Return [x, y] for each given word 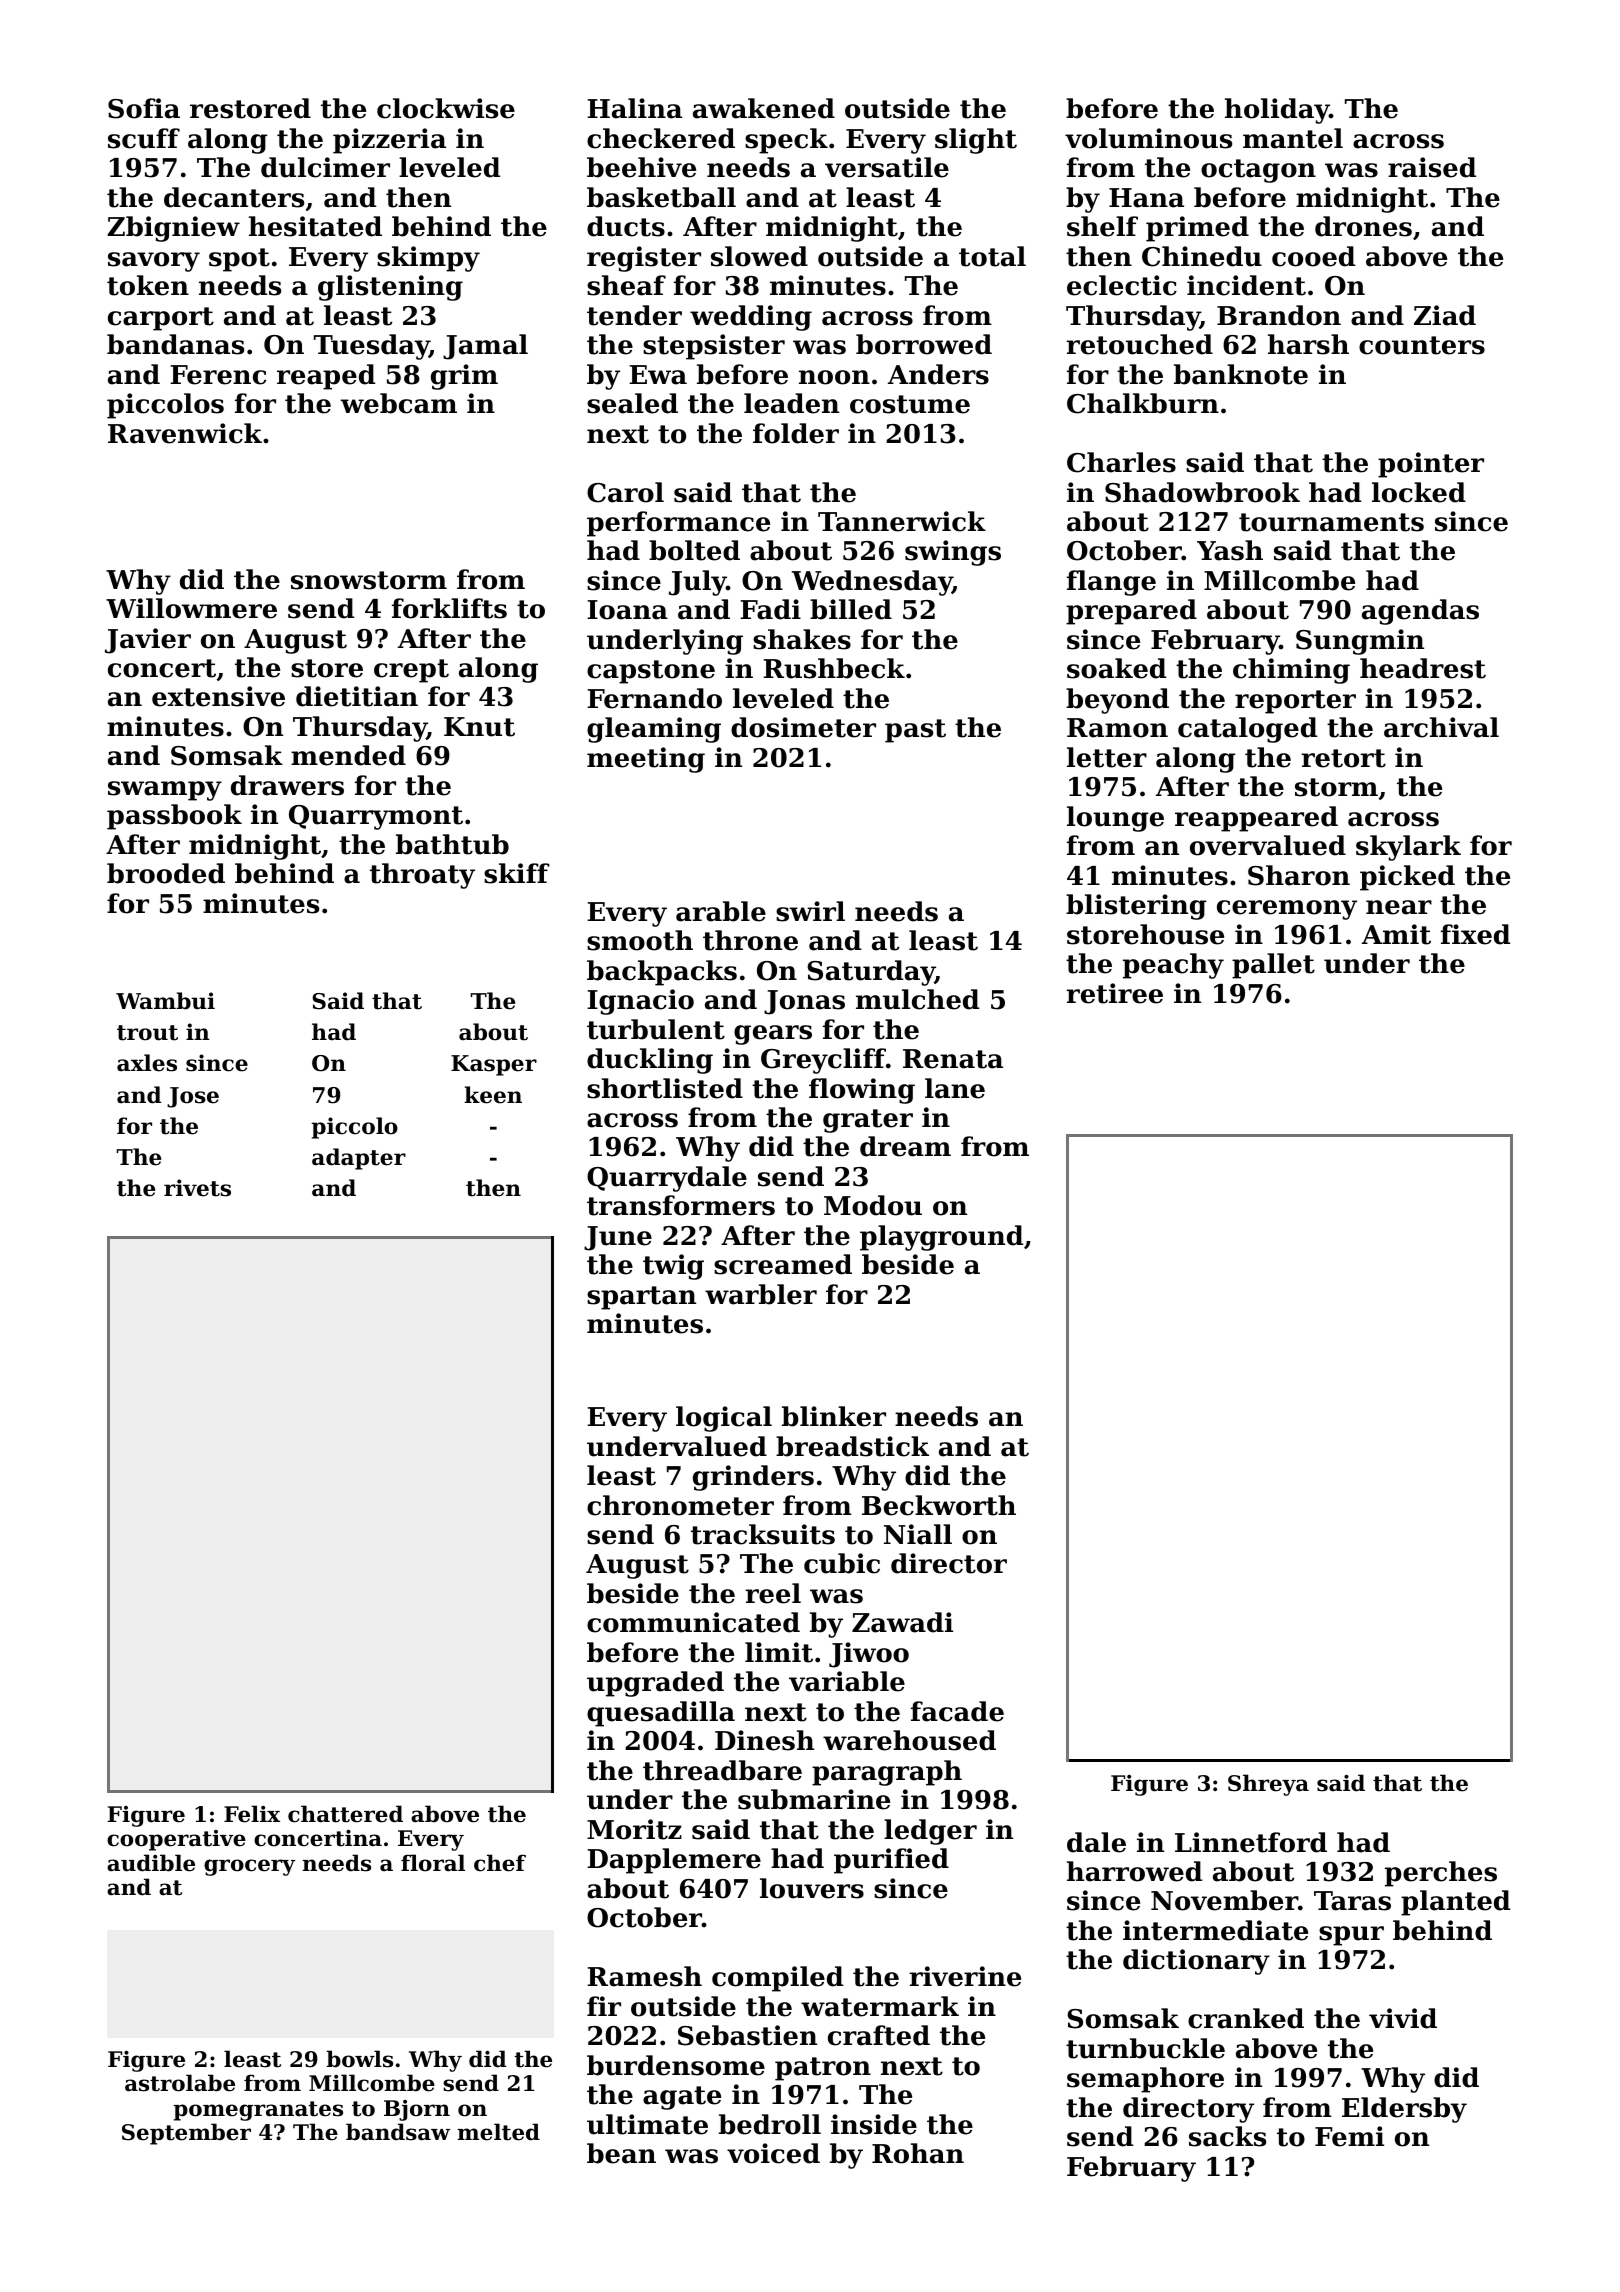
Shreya [1268, 1785]
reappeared [1256, 819]
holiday [1277, 111]
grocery [249, 1867]
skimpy [428, 259]
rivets [197, 1188]
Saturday [871, 973]
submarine [814, 1799]
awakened [764, 108]
